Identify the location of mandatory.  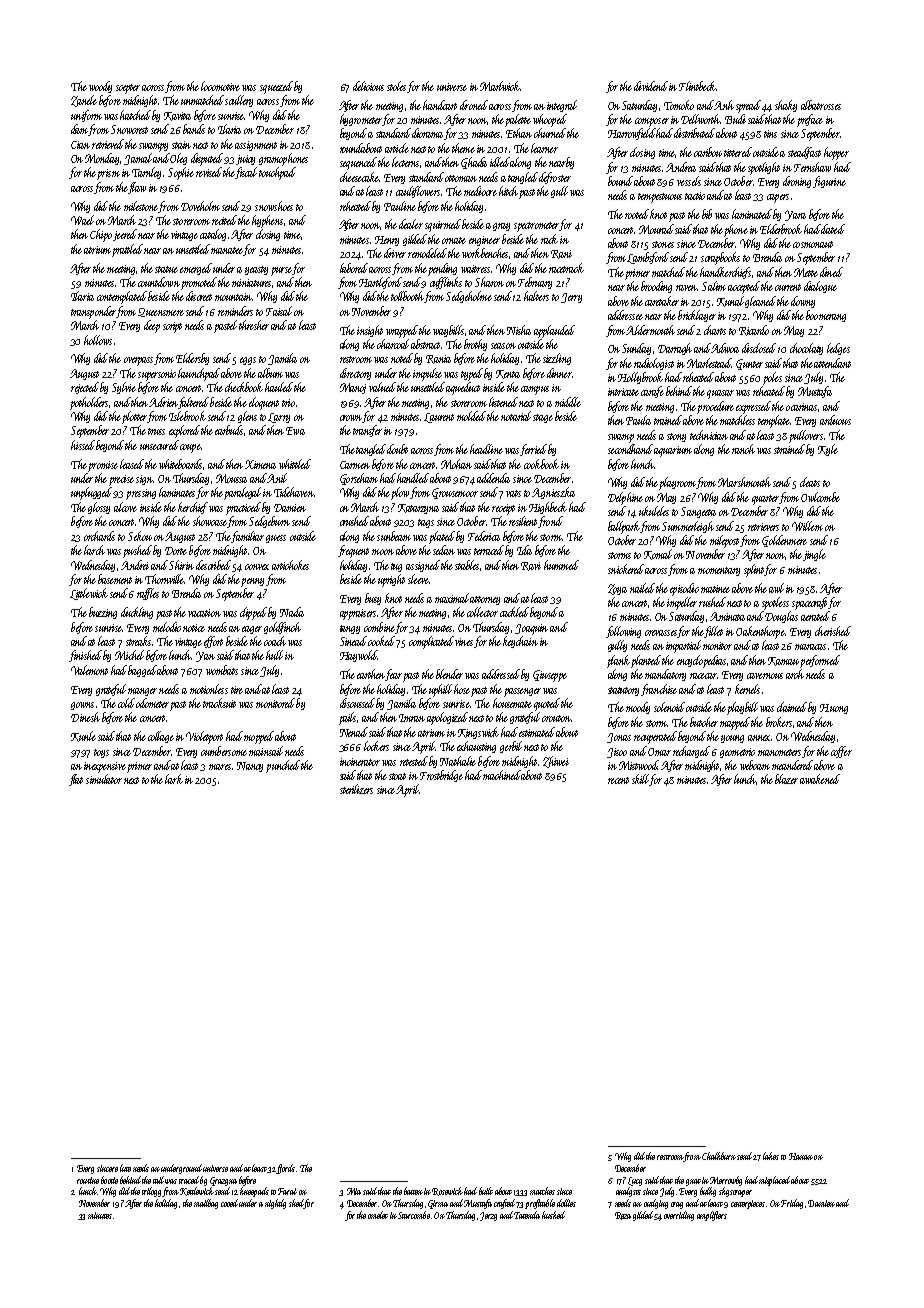
(665, 675).
